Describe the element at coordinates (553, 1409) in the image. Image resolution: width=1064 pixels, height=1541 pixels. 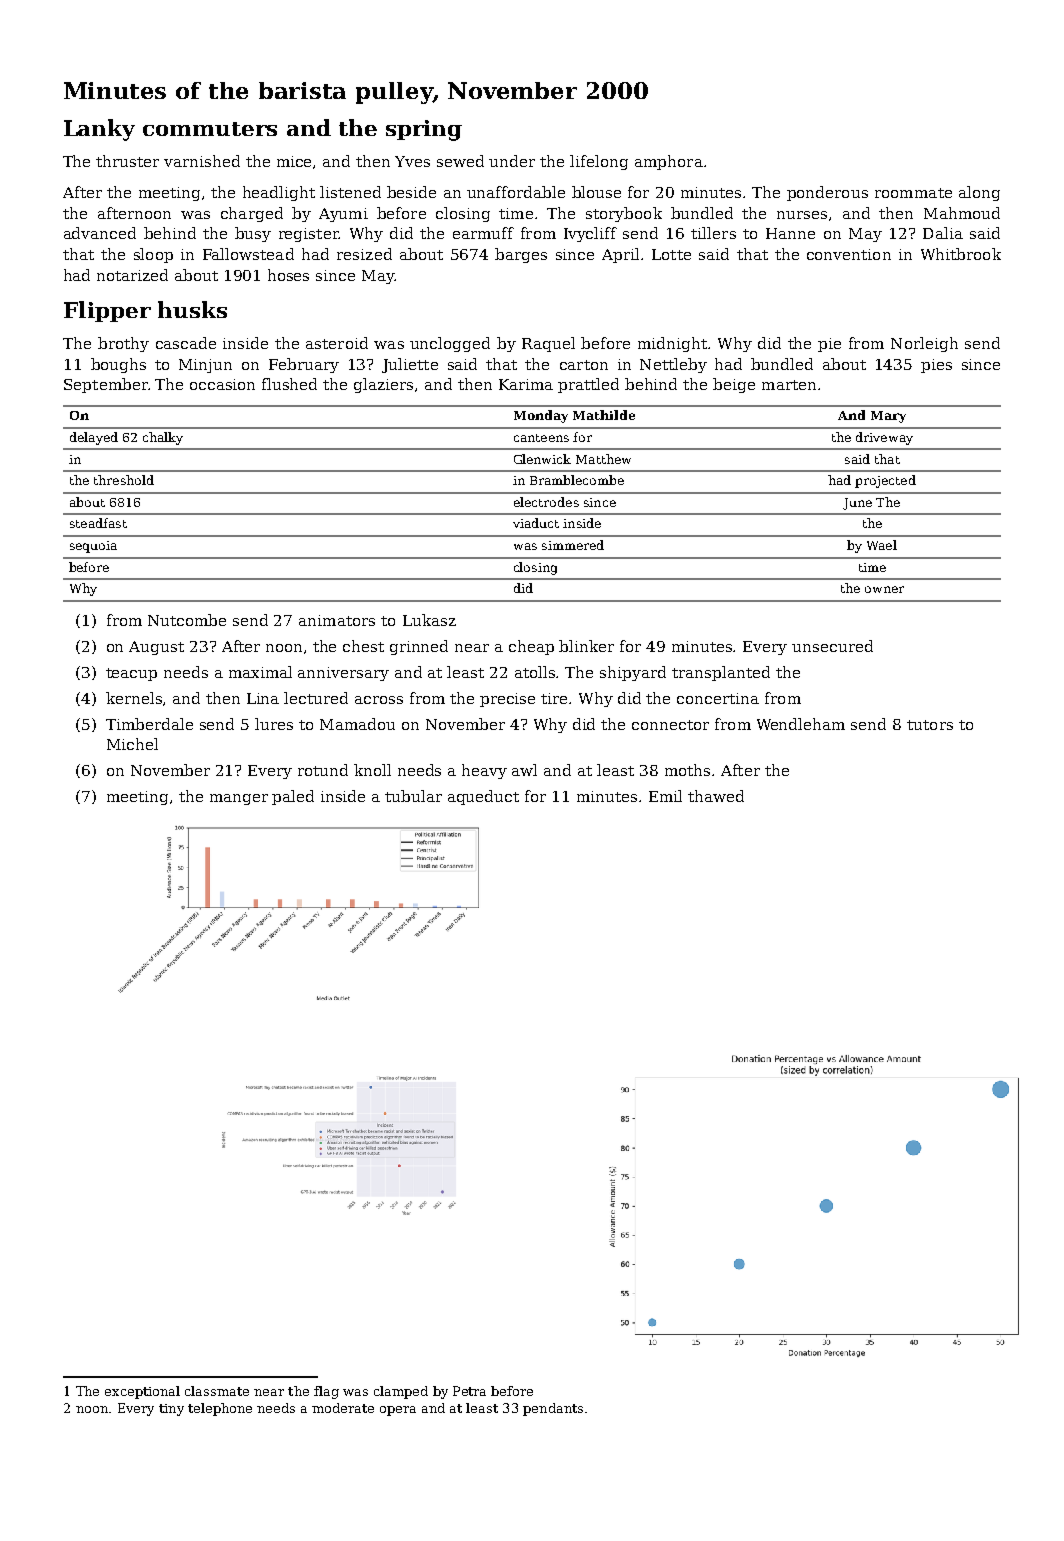
I see `pendants` at that location.
